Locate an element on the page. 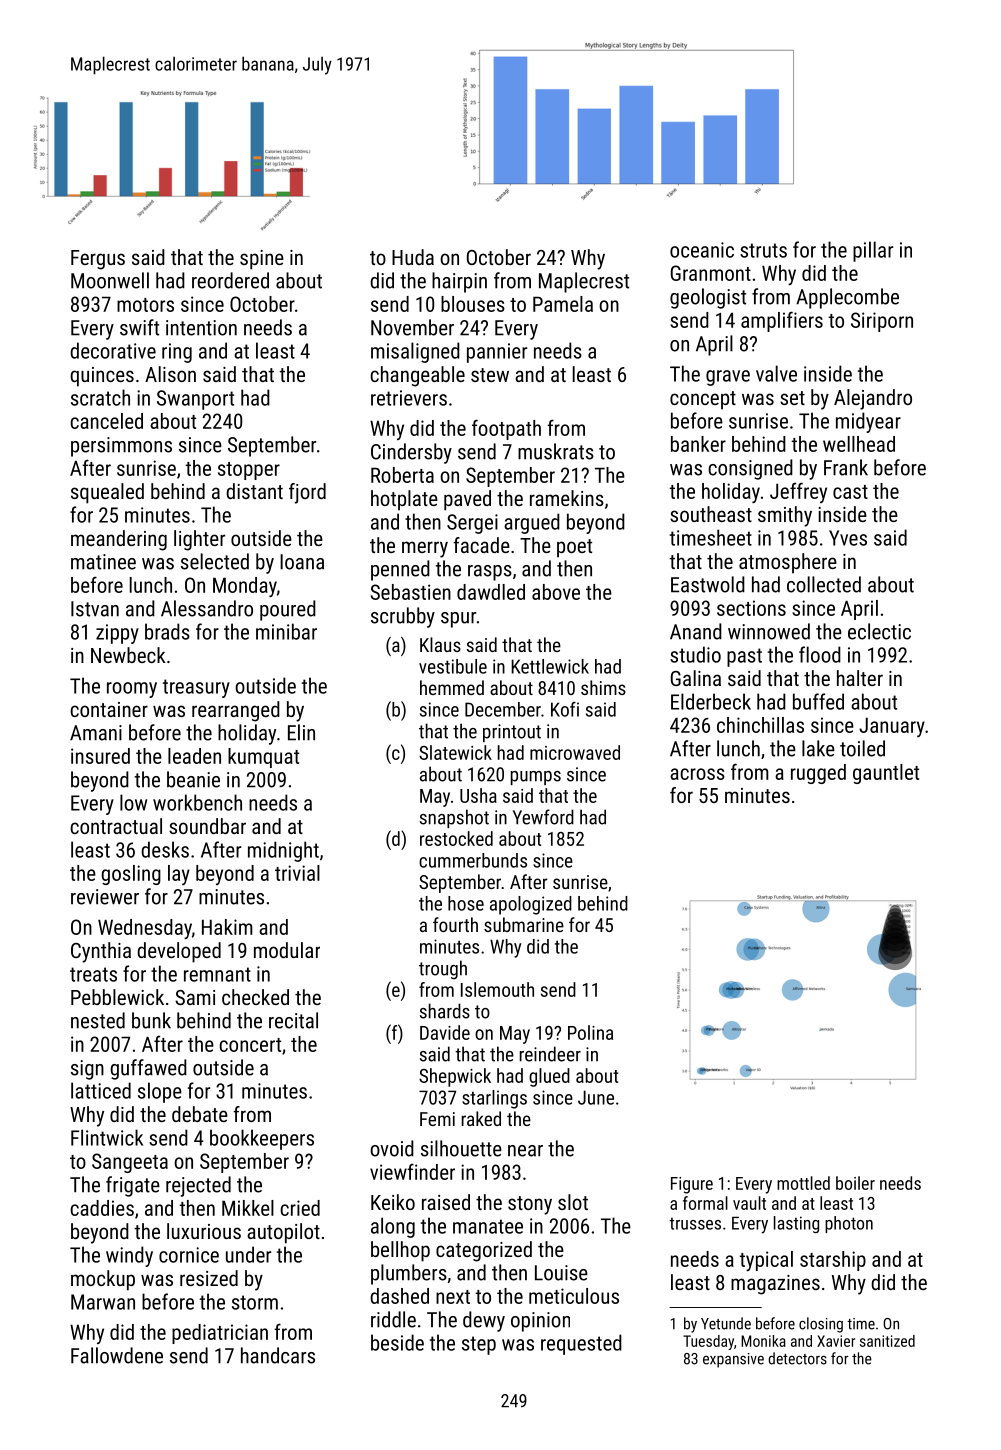  storm is located at coordinates (255, 1302).
